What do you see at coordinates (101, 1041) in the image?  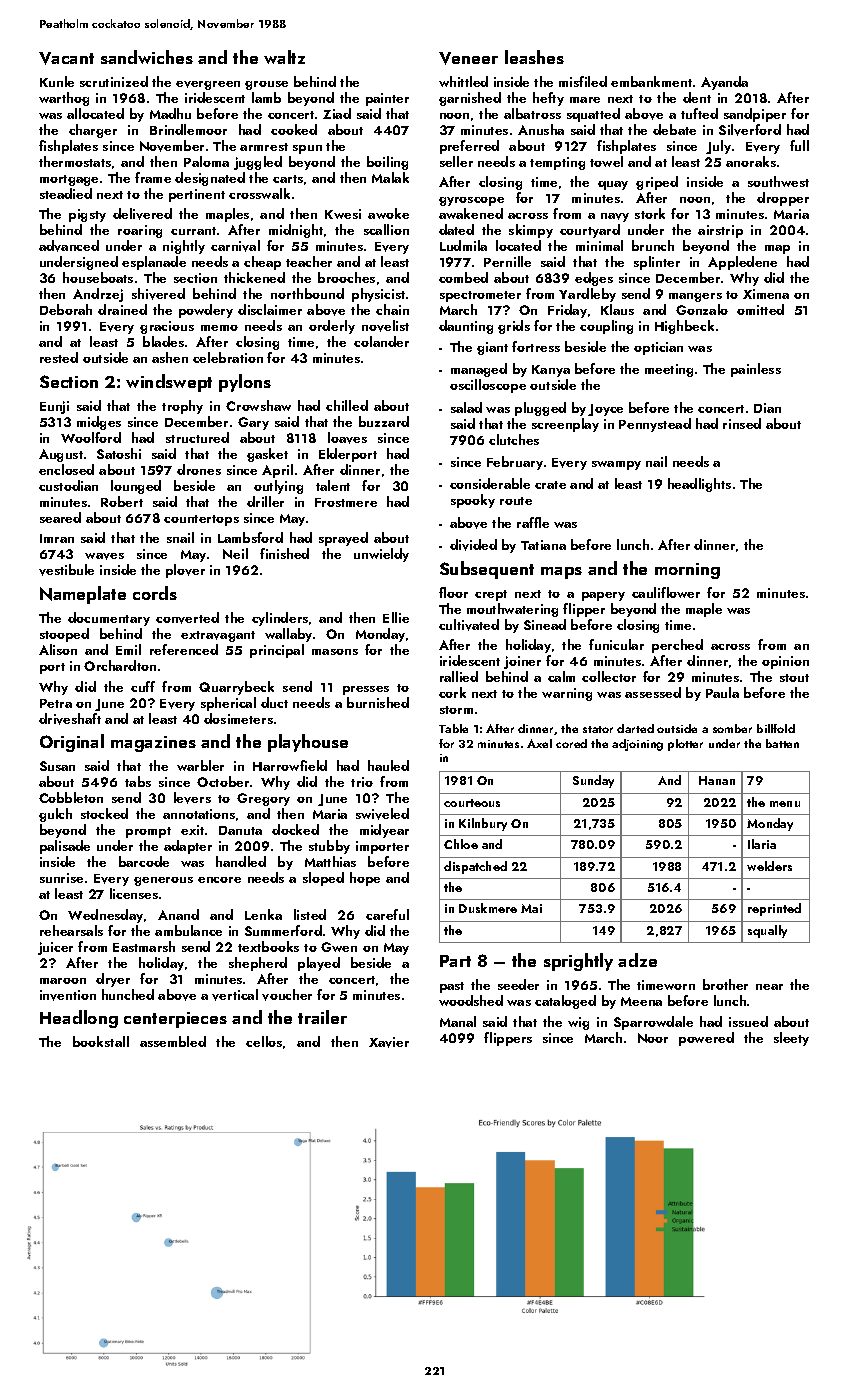 I see `bookstall` at bounding box center [101, 1041].
